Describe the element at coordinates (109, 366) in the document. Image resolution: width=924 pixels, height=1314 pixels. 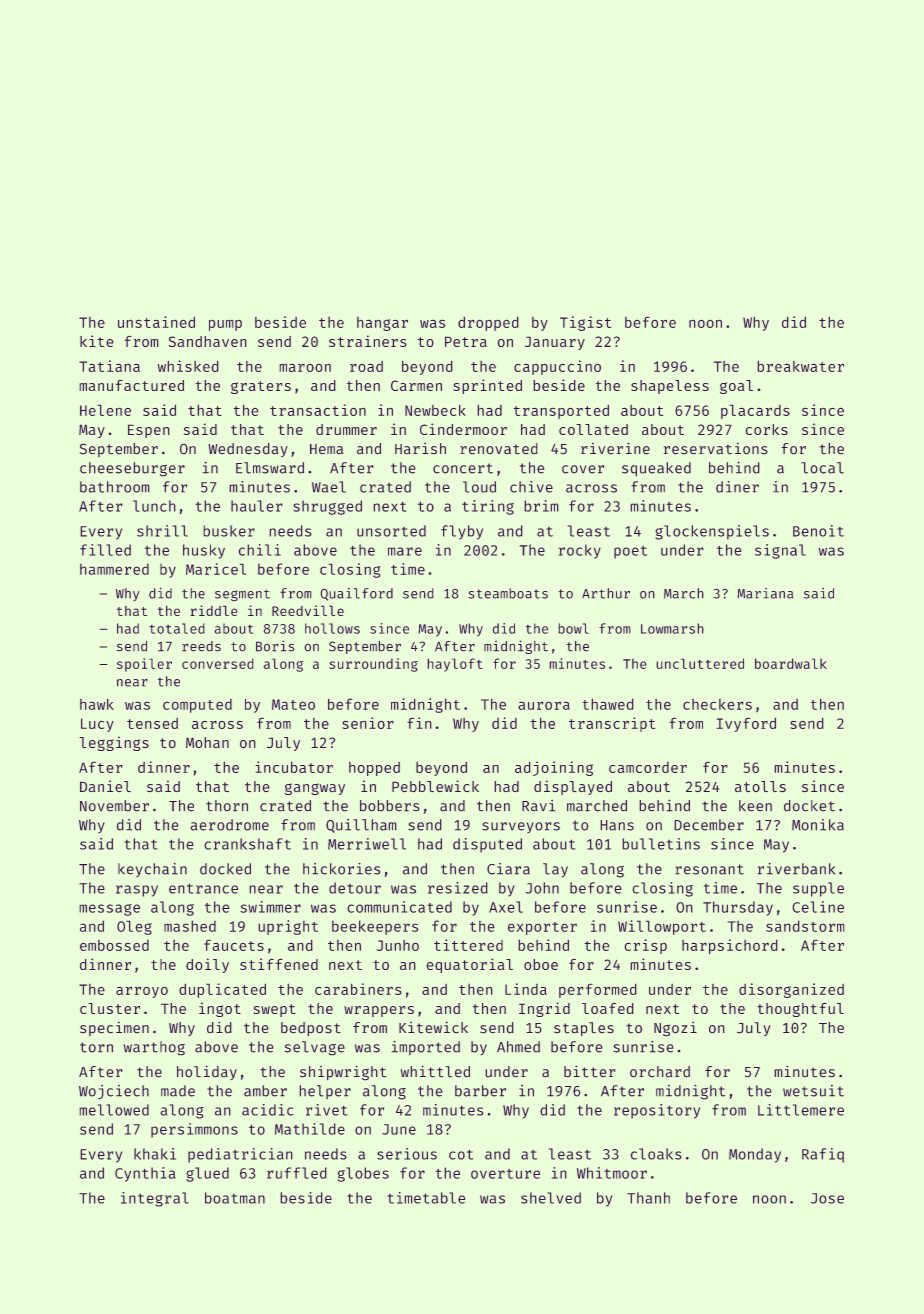
I see `Tatiana` at that location.
